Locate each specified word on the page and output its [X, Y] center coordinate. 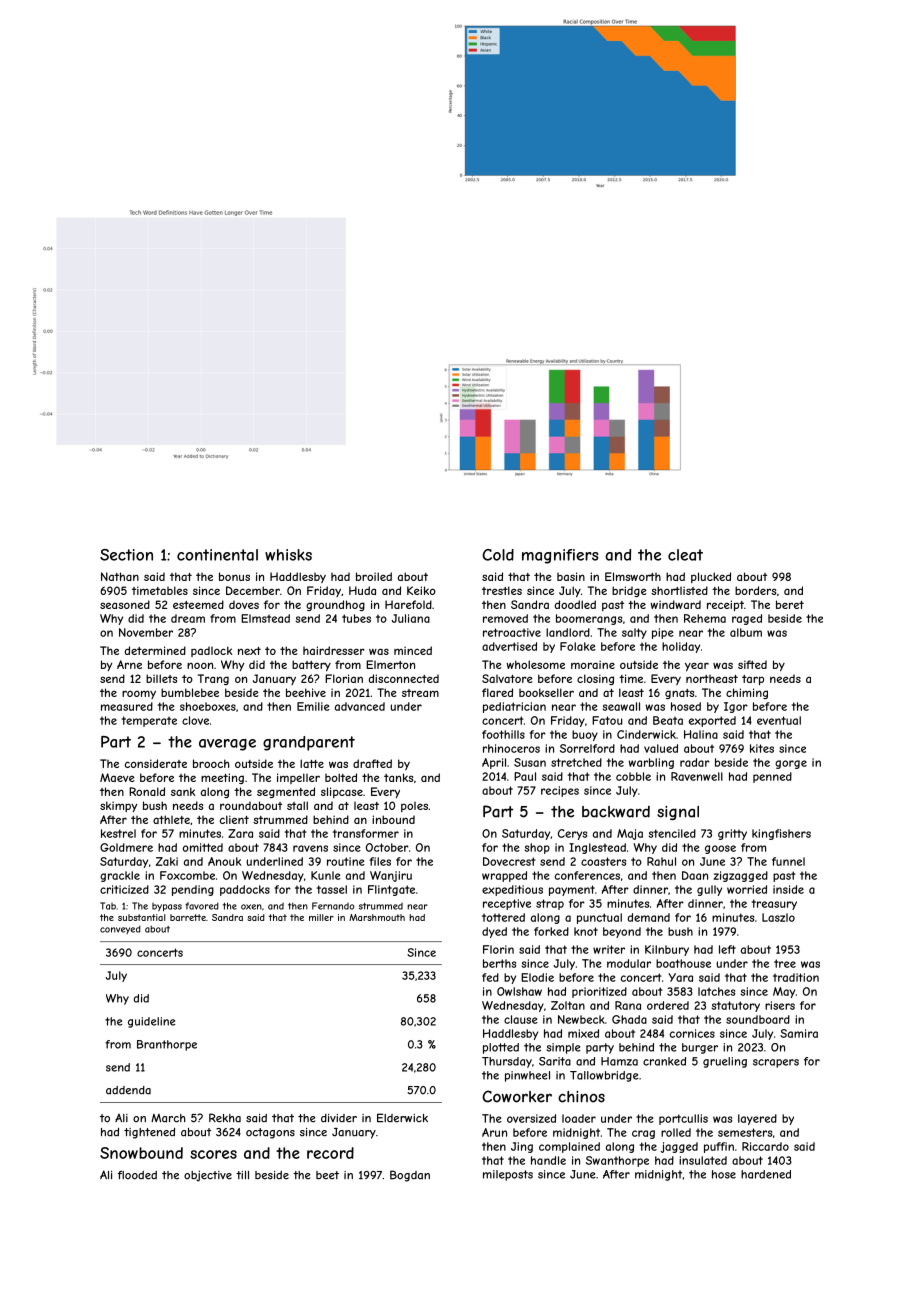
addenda [128, 1090]
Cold [498, 555]
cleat [685, 555]
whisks [288, 555]
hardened [766, 1174]
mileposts [508, 1175]
